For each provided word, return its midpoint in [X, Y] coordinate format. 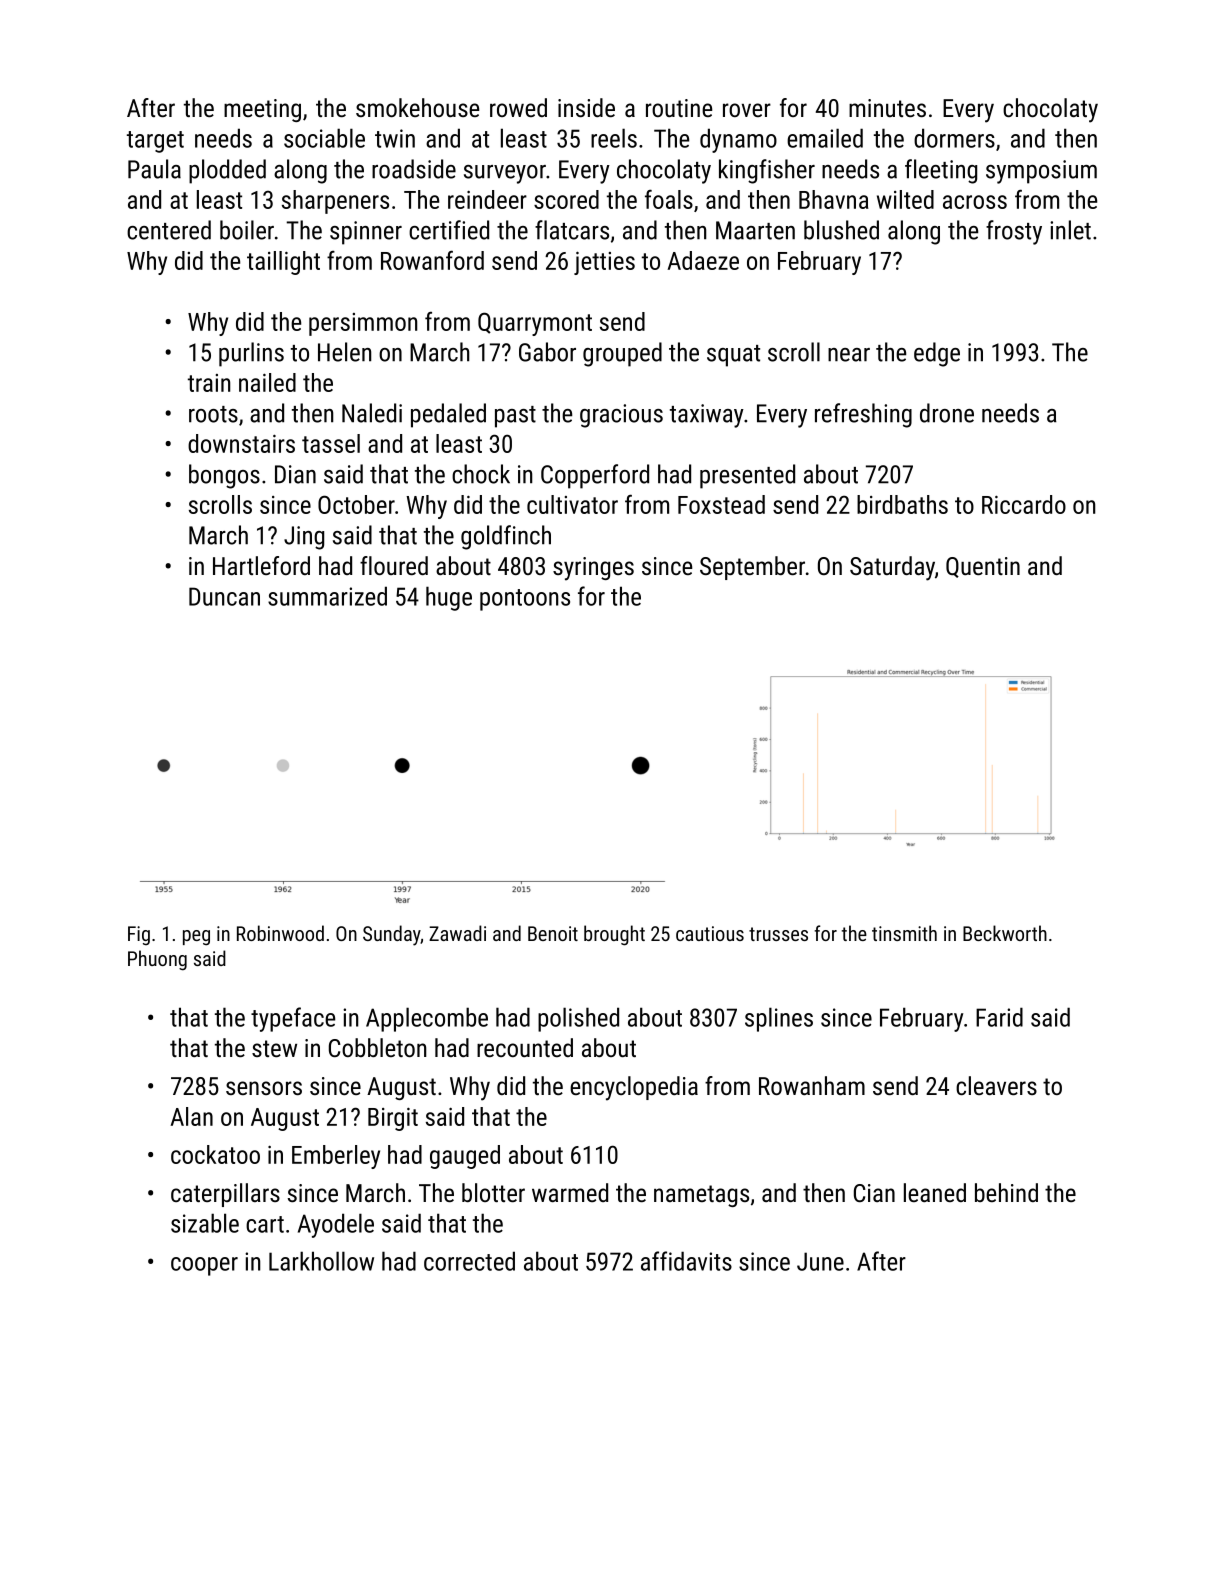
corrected [469, 1261]
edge [937, 354]
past [515, 417]
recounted [525, 1047]
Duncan [224, 596]
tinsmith [904, 933]
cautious [710, 933]
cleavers [996, 1085]
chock [481, 474]
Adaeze [703, 260]
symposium [1041, 172]
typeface [293, 1019]
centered [169, 230]
